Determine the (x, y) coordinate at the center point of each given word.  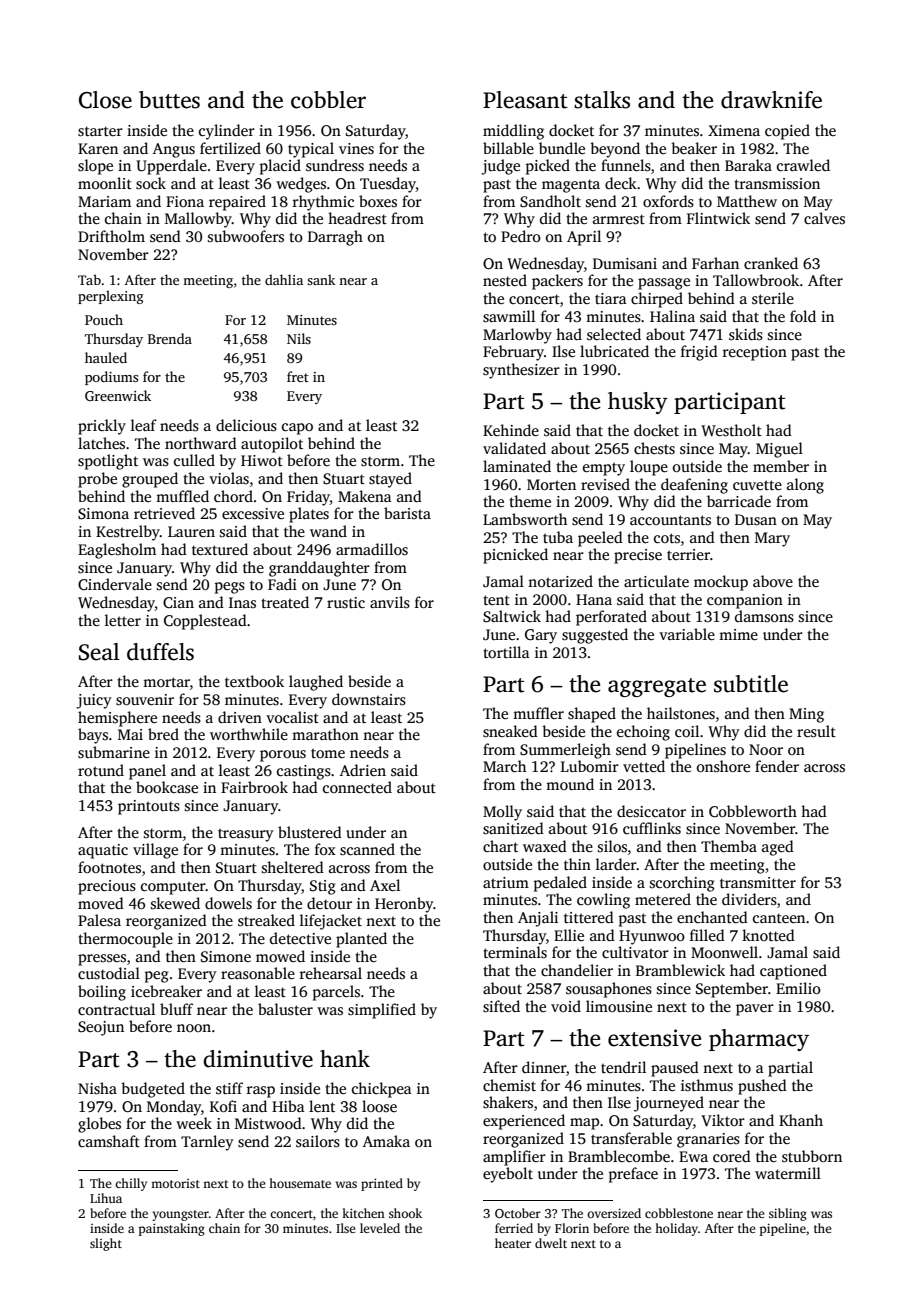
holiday (676, 1229)
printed (382, 1184)
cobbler (328, 100)
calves (824, 218)
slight (106, 1244)
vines (356, 149)
